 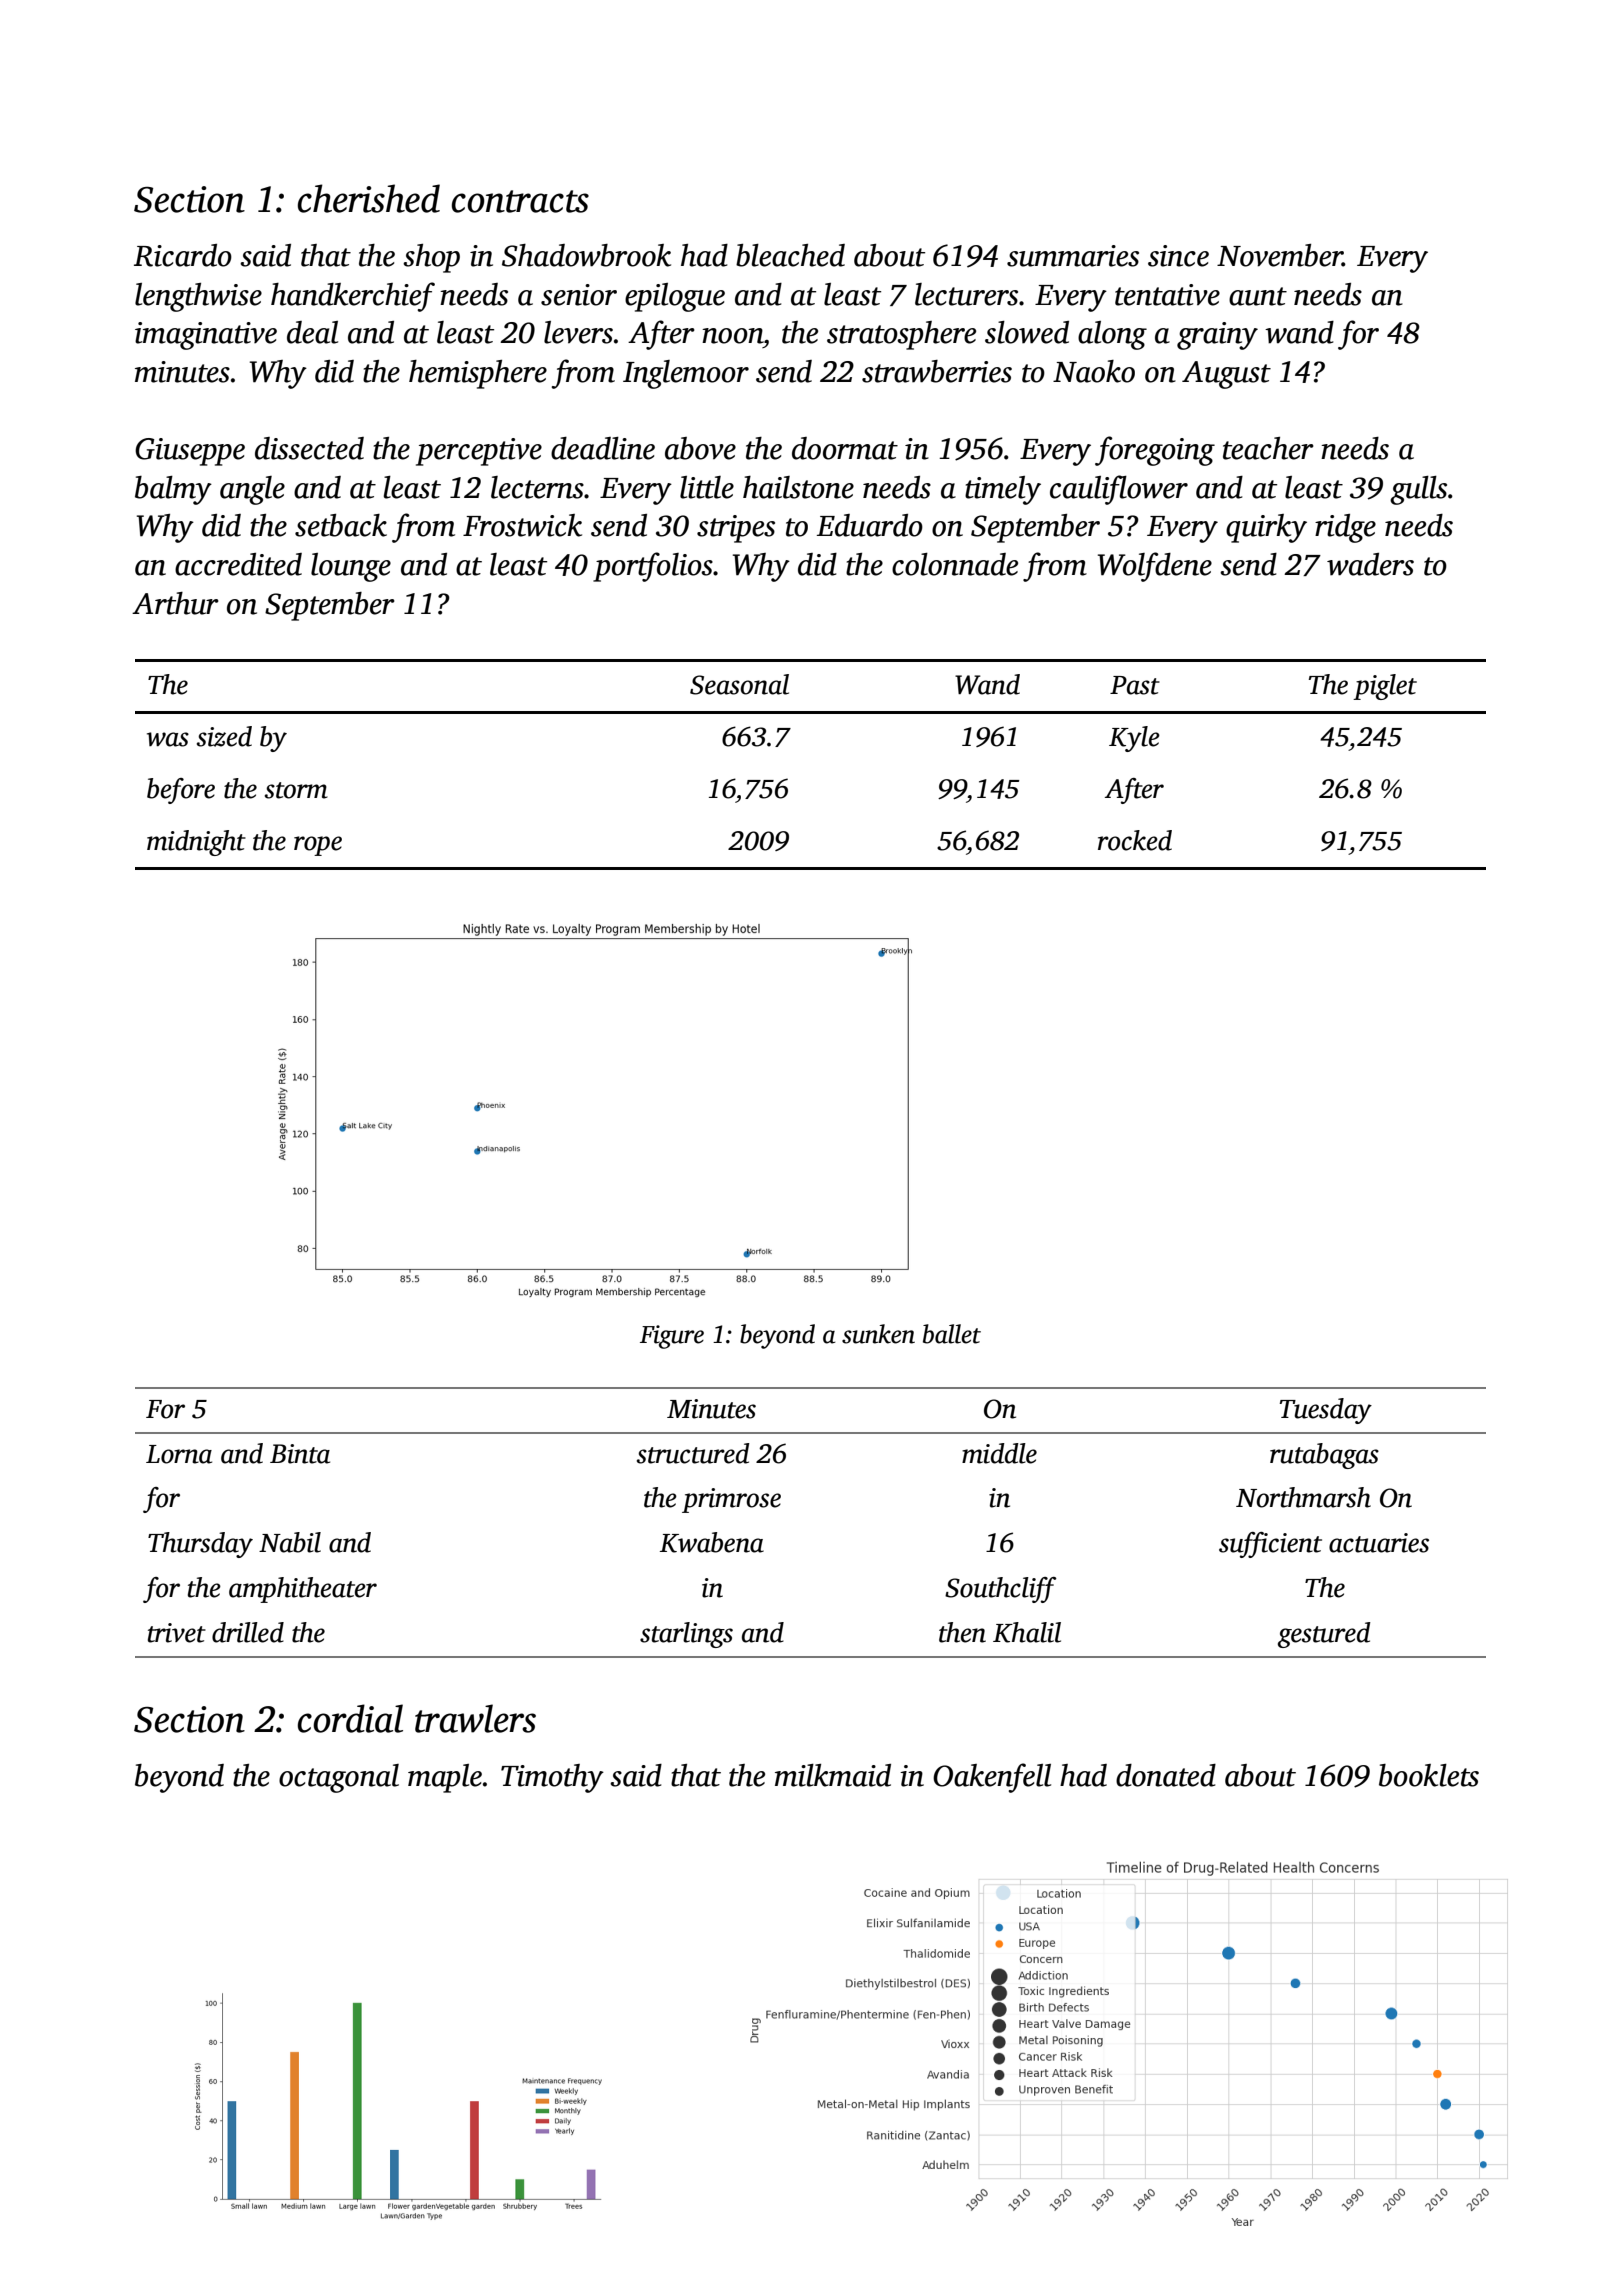 What do you see at coordinates (1134, 739) in the screenshot?
I see `Kyle` at bounding box center [1134, 739].
